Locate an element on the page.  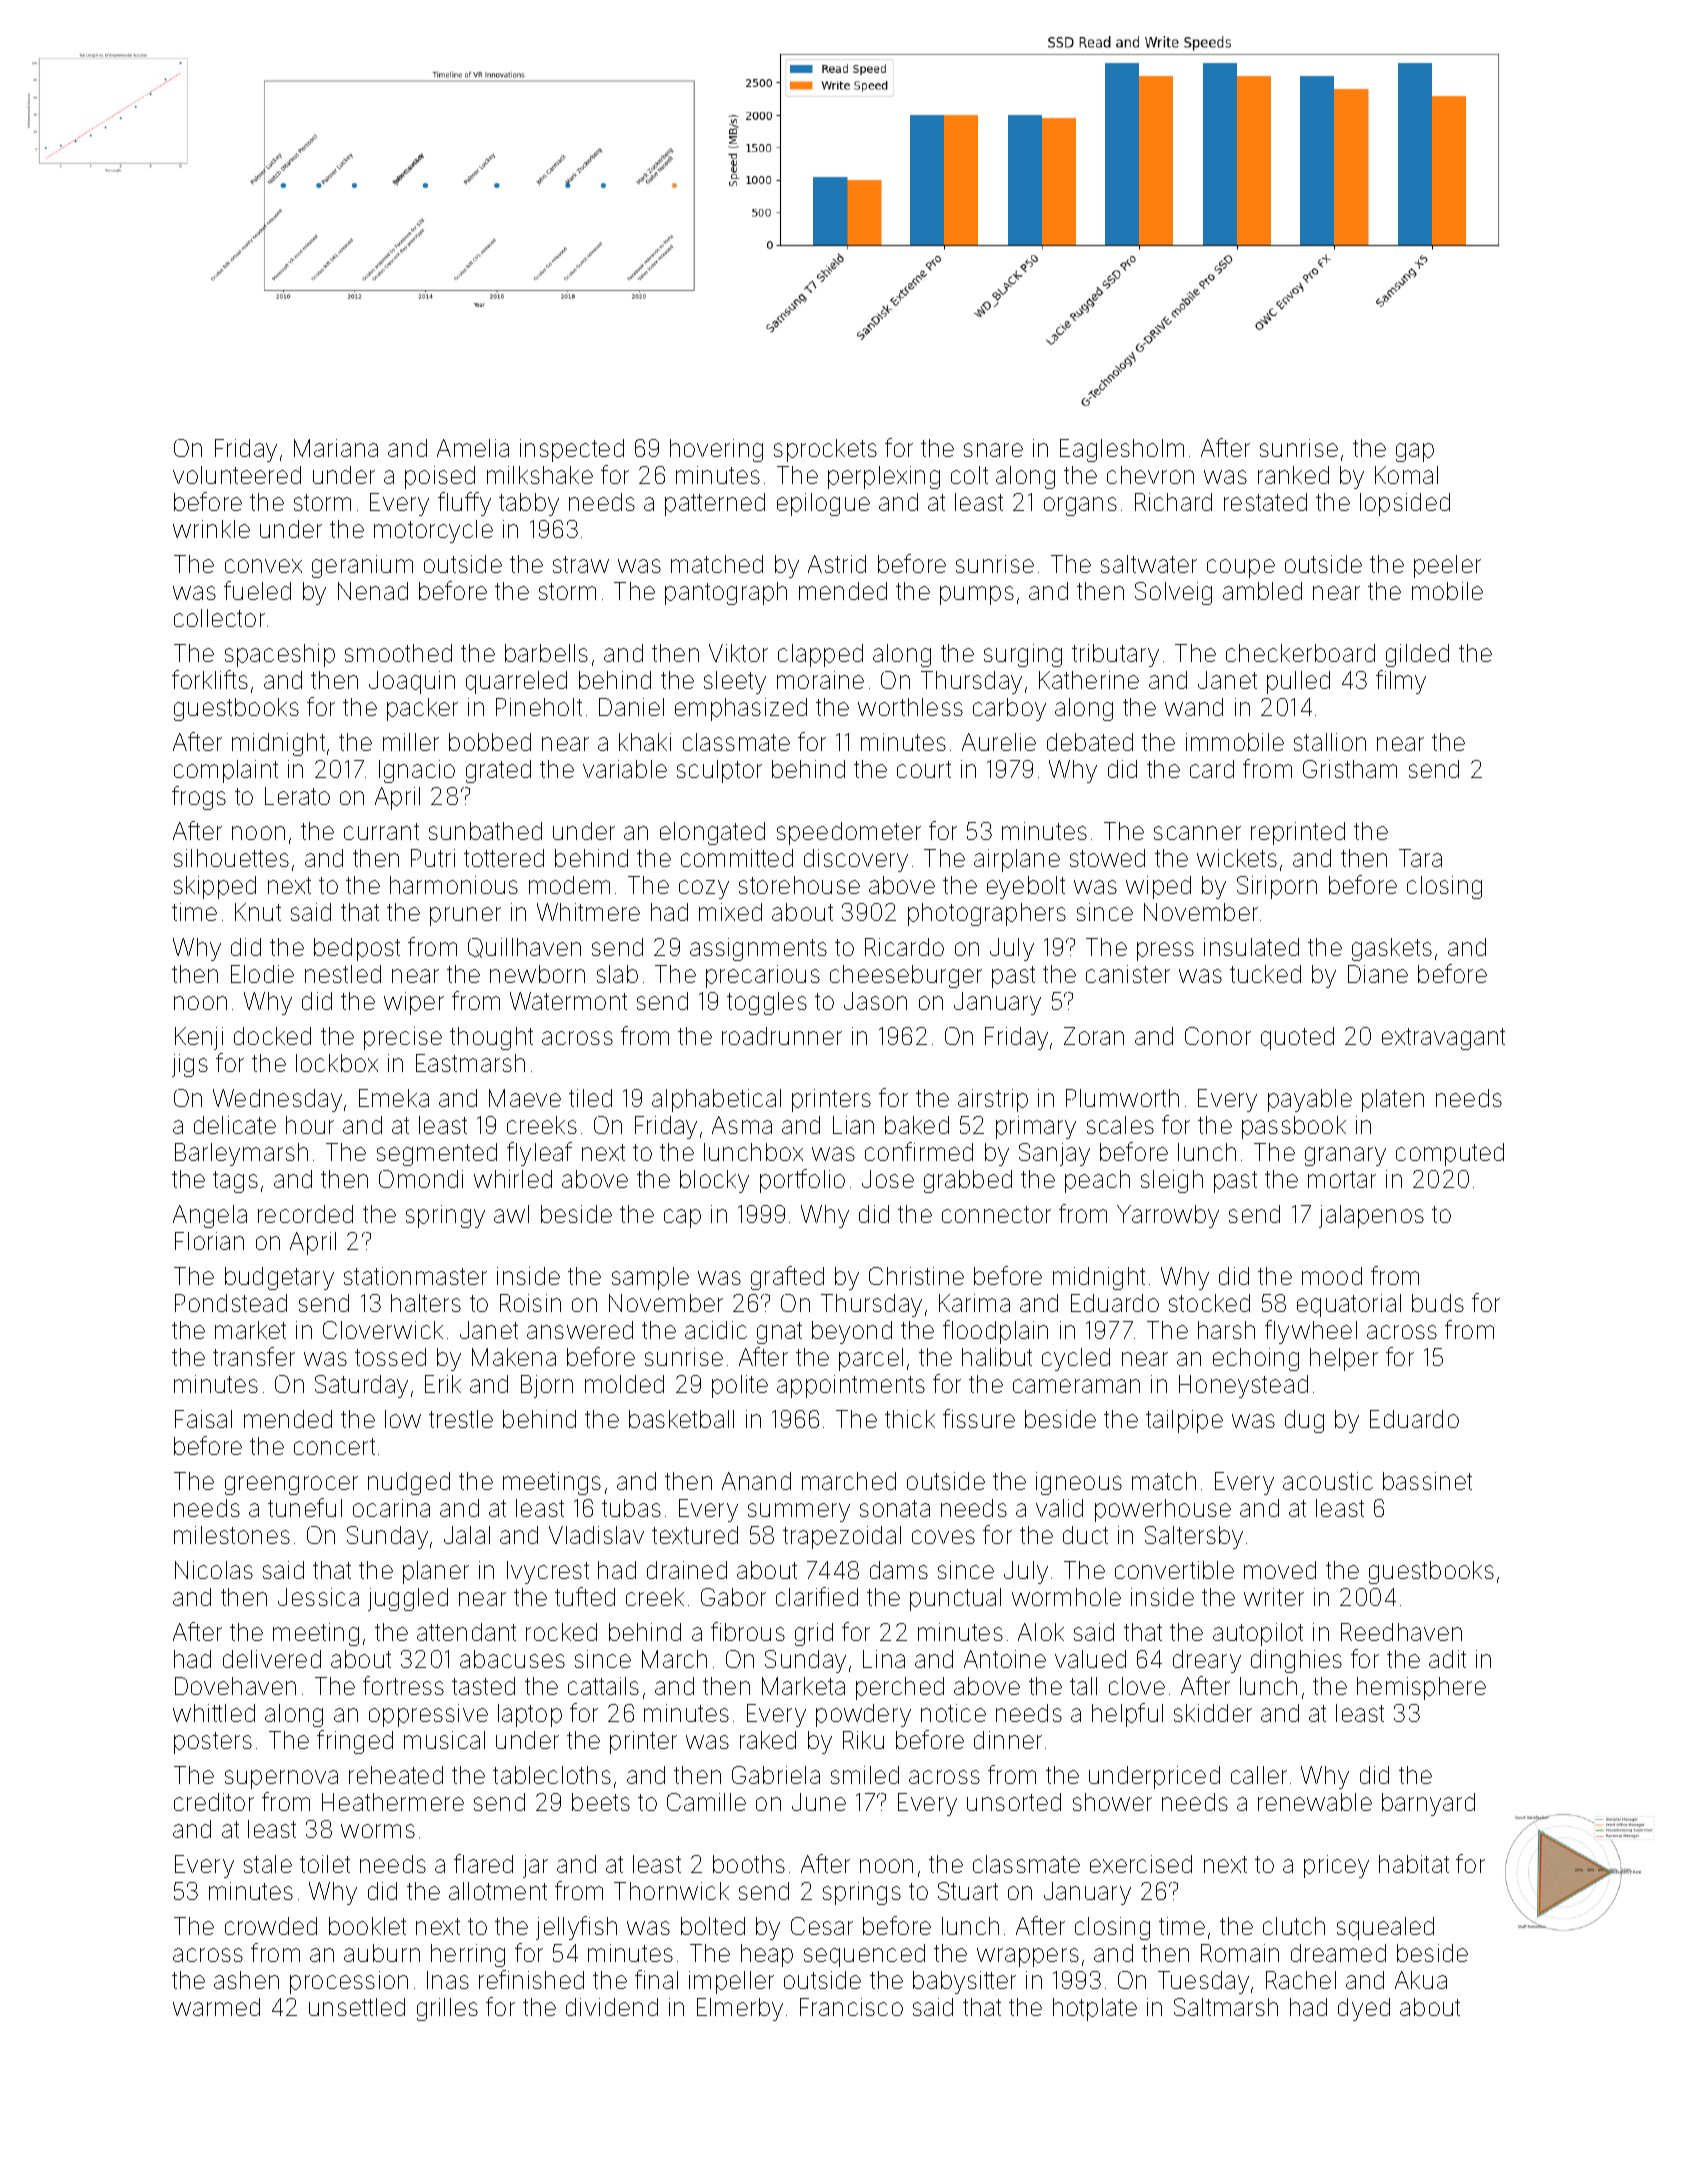
Dovehaven is located at coordinates (235, 1686).
